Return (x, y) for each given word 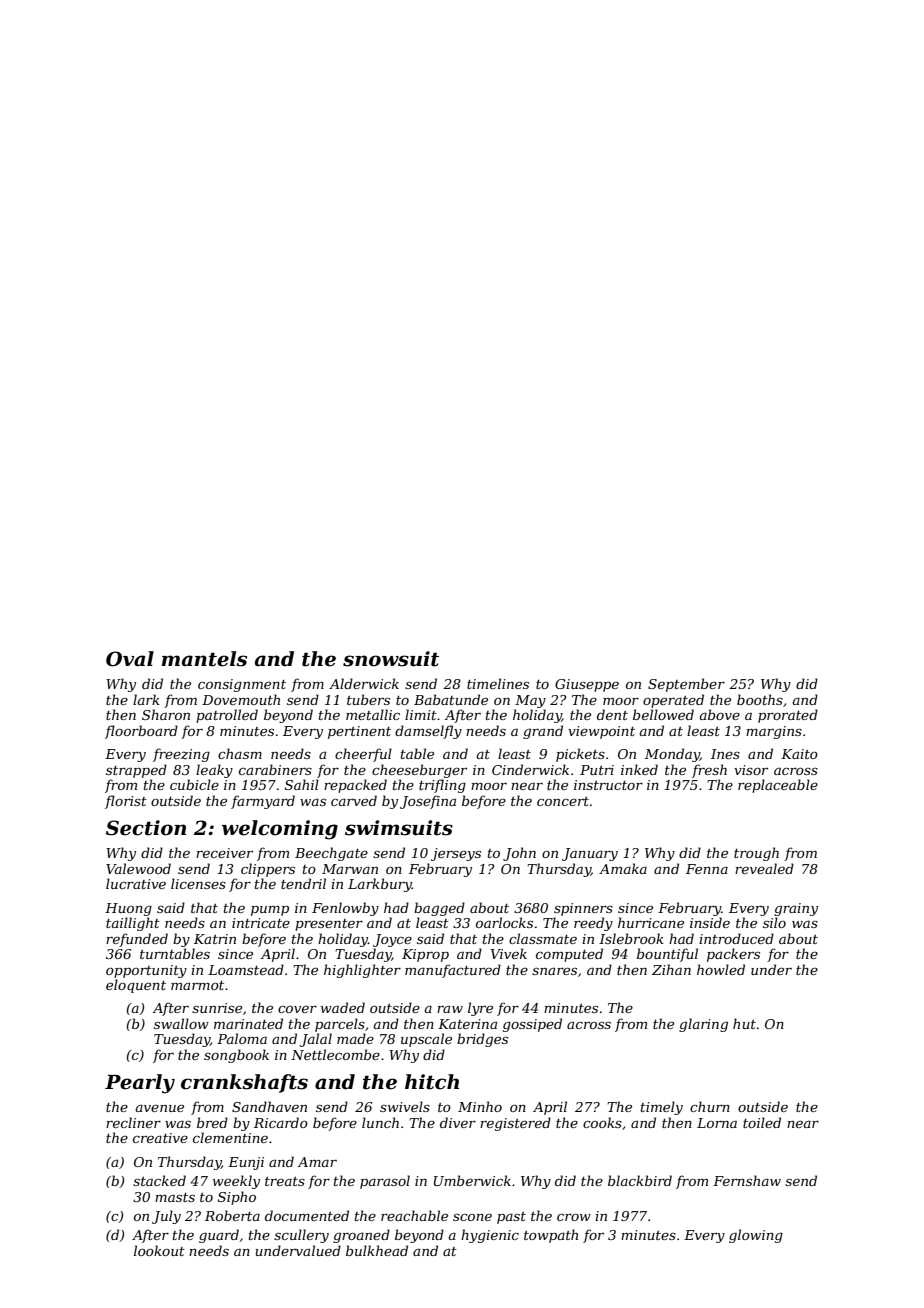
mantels (204, 659)
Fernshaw (747, 1180)
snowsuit (391, 659)
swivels (405, 1106)
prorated (788, 716)
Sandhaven (269, 1106)
